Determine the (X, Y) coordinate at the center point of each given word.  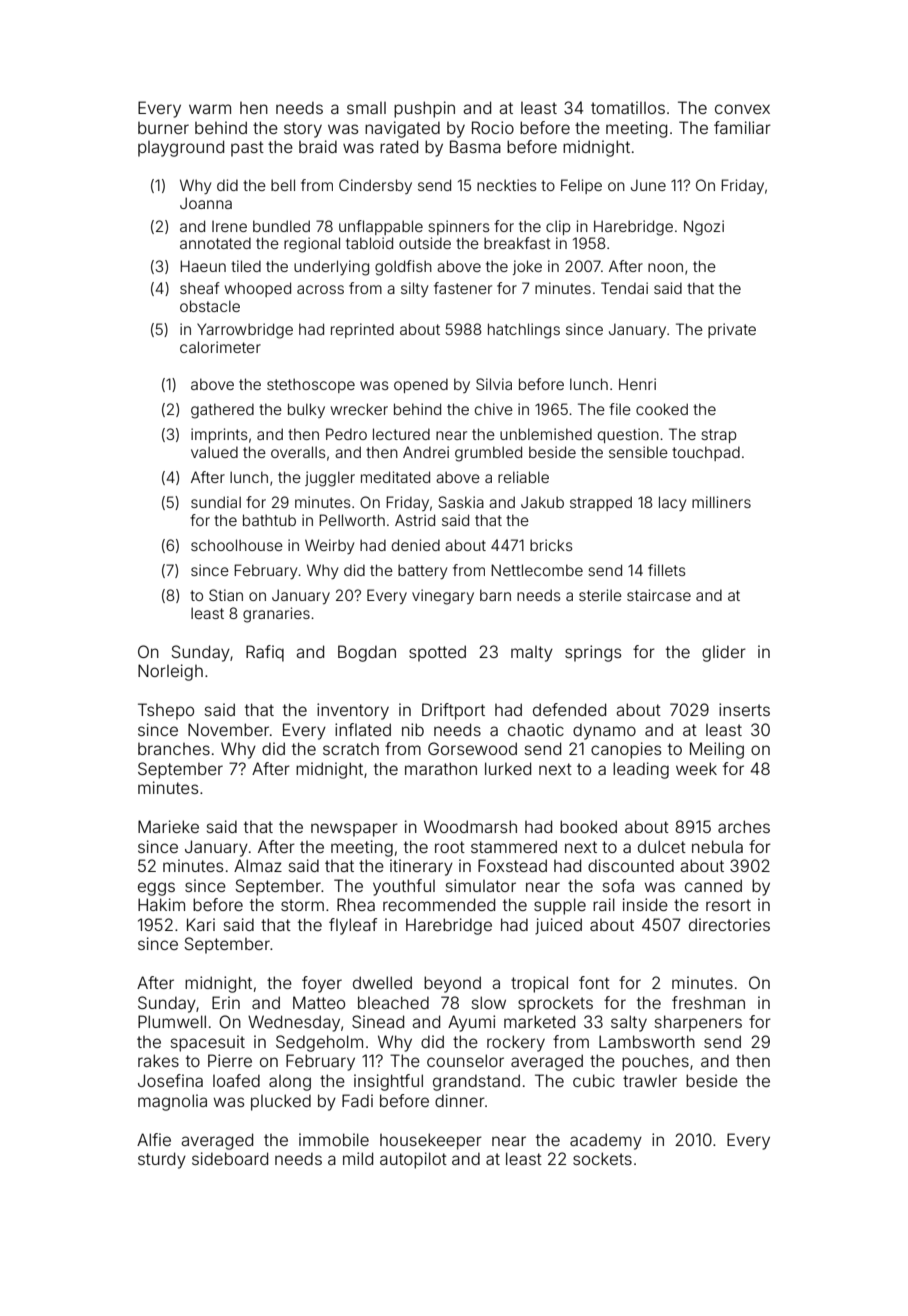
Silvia (494, 384)
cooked (662, 409)
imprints (219, 435)
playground (181, 148)
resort (728, 905)
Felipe (581, 186)
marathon (441, 768)
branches (174, 749)
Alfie (154, 1139)
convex (742, 109)
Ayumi (471, 1023)
